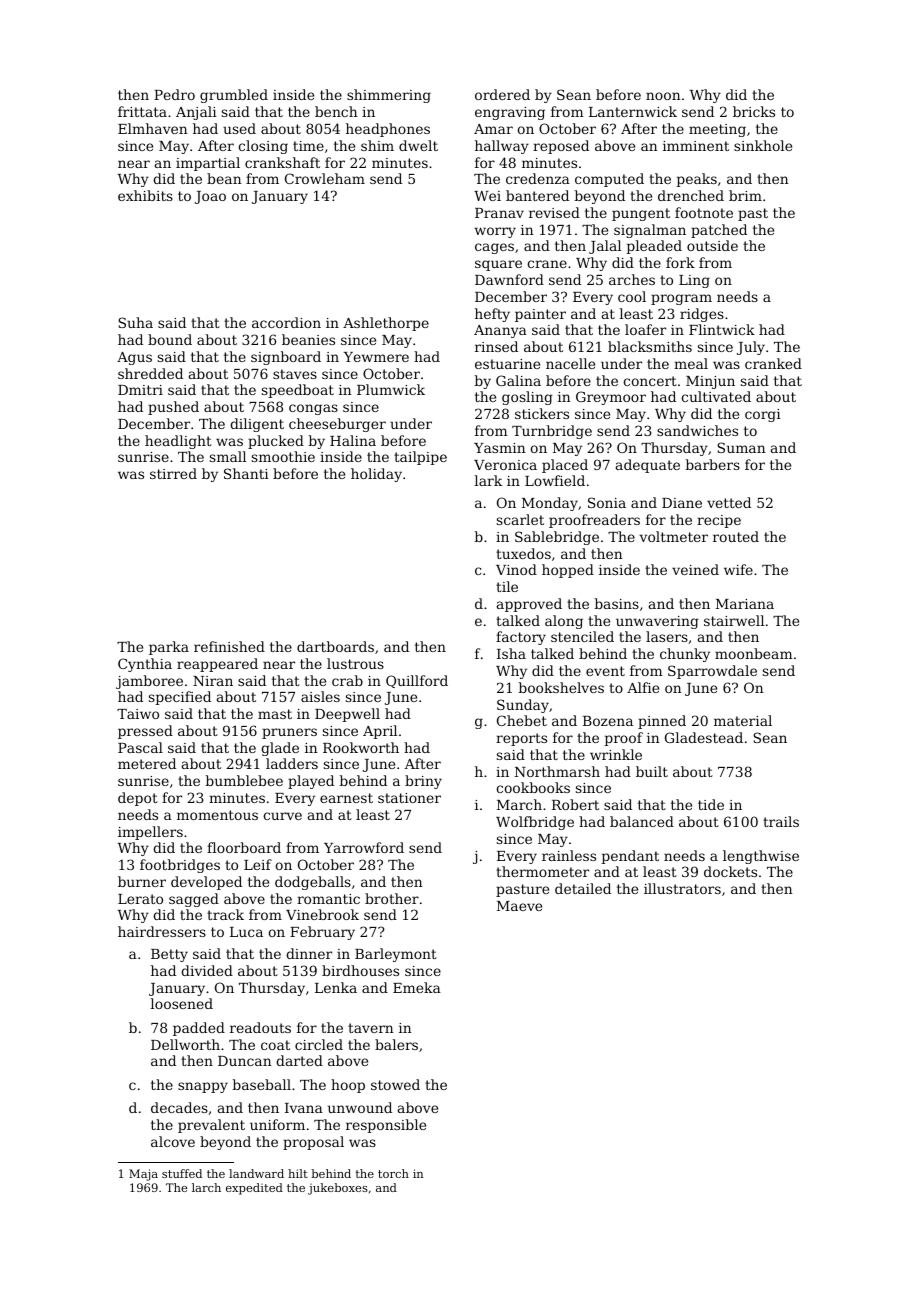  What do you see at coordinates (173, 473) in the document?
I see `stirred` at bounding box center [173, 473].
